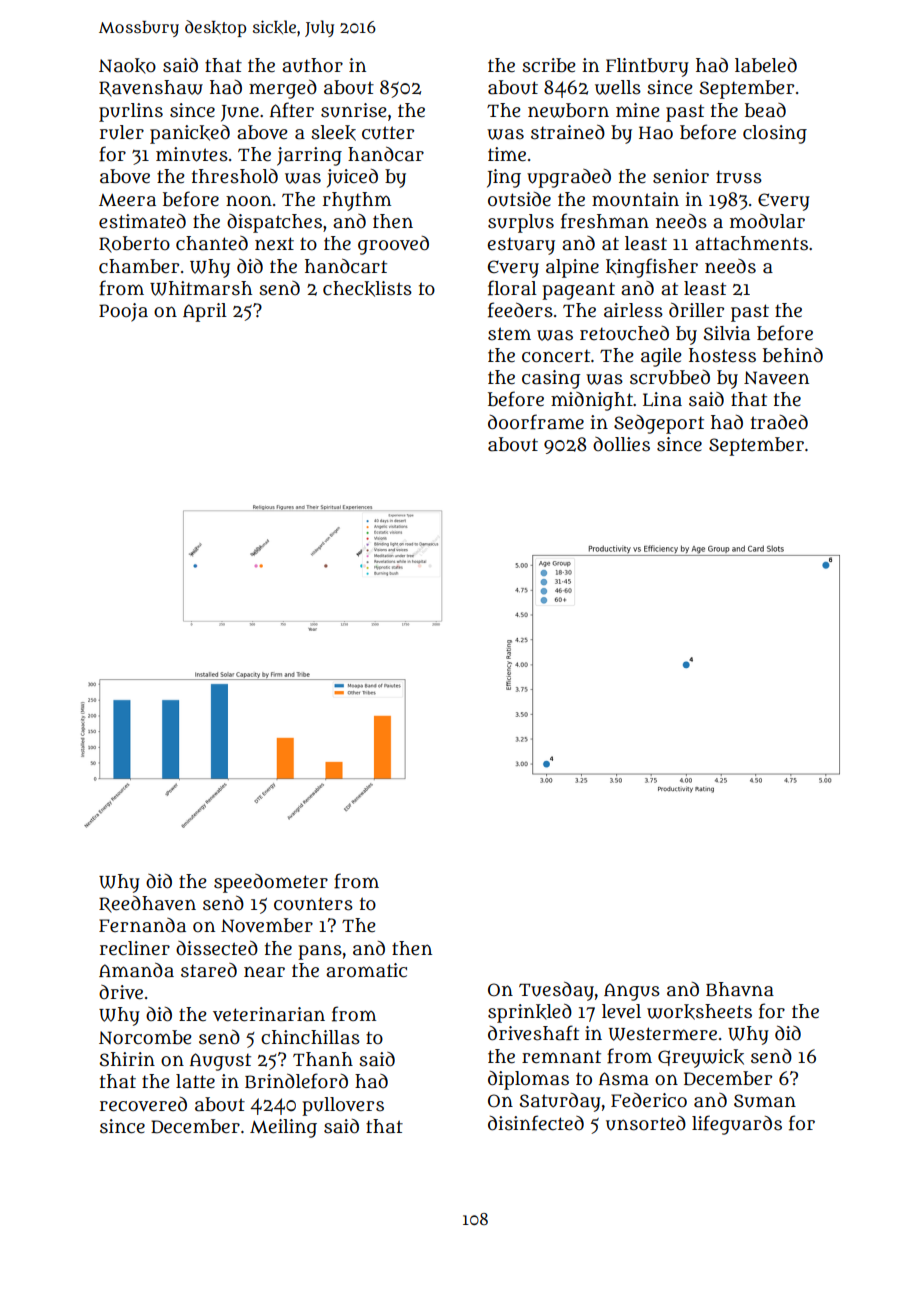 The height and width of the screenshot is (1311, 924). Describe the element at coordinates (779, 422) in the screenshot. I see `traded` at that location.
